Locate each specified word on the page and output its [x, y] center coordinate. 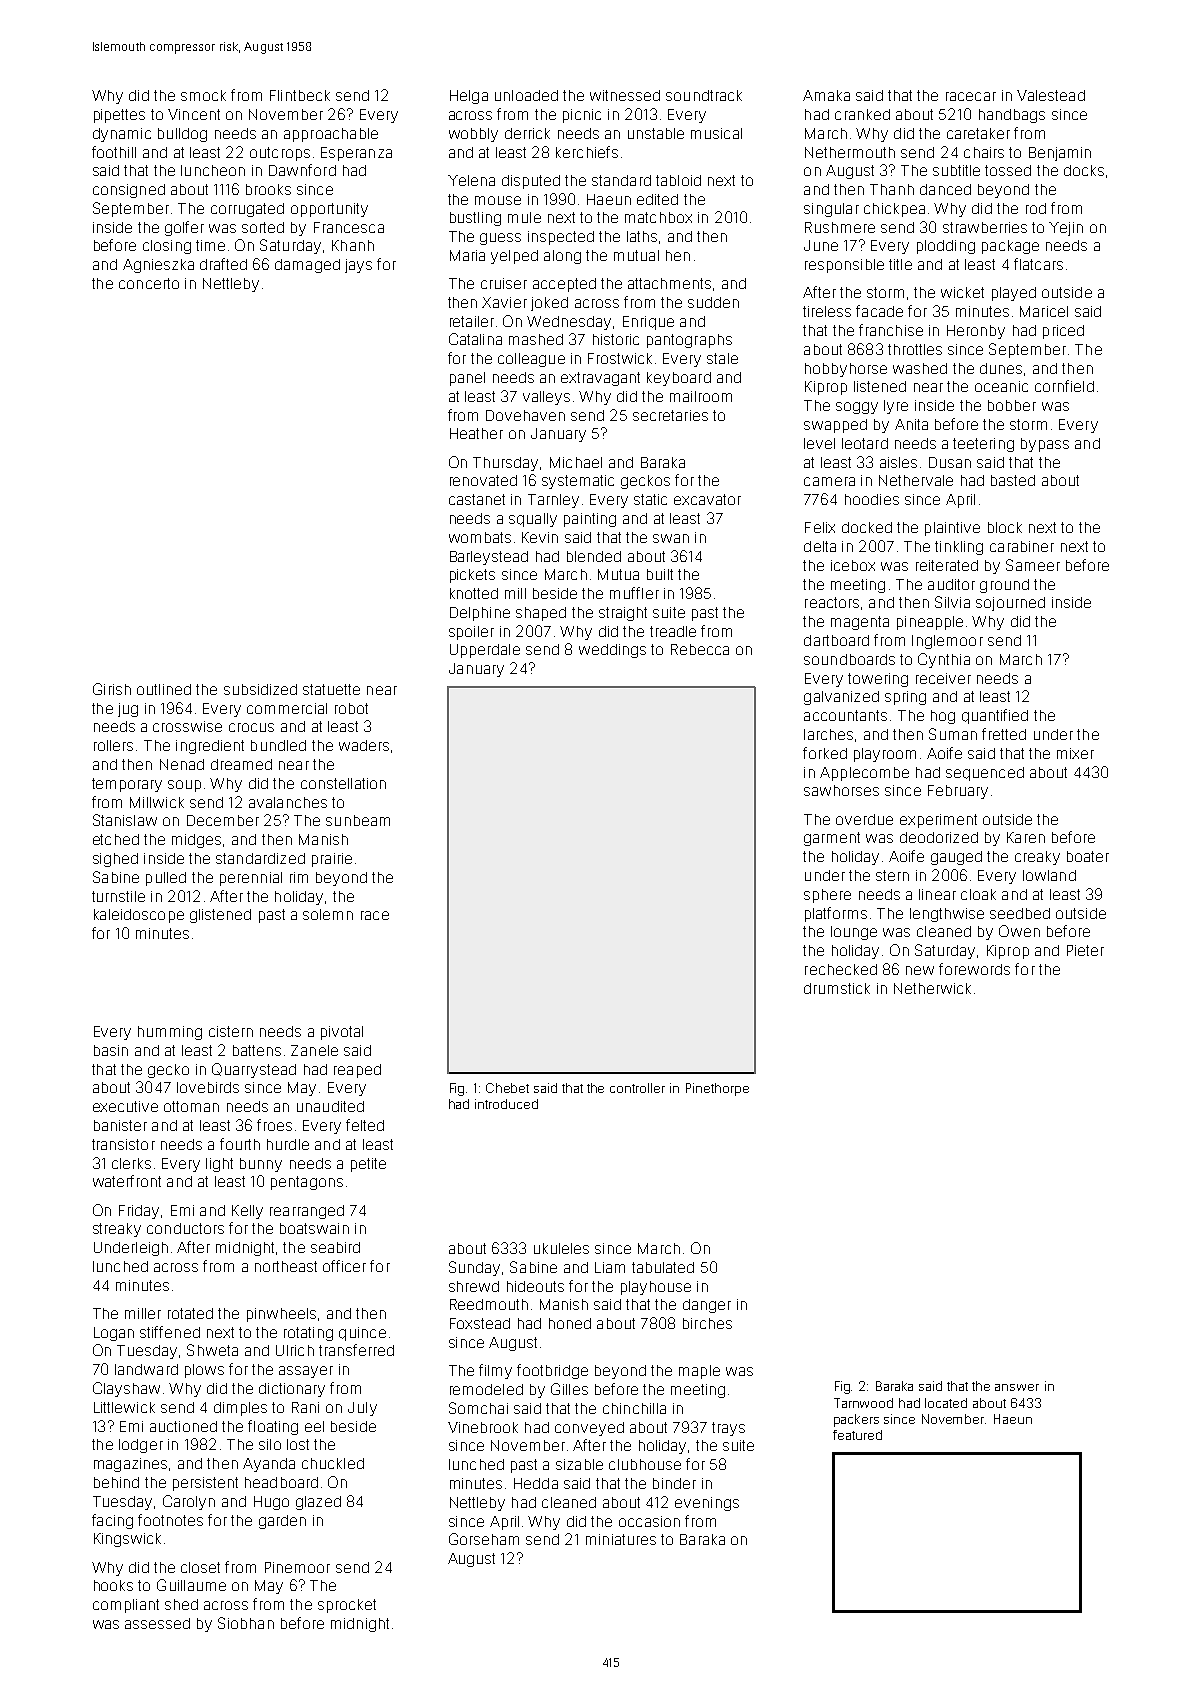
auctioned [183, 1426]
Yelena [471, 180]
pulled [166, 879]
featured [857, 1435]
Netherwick [932, 988]
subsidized [260, 689]
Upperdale [485, 651]
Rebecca [700, 649]
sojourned [1010, 604]
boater [1088, 856]
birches [707, 1323]
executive [125, 1106]
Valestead [1051, 95]
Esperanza [356, 154]
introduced [506, 1104]
